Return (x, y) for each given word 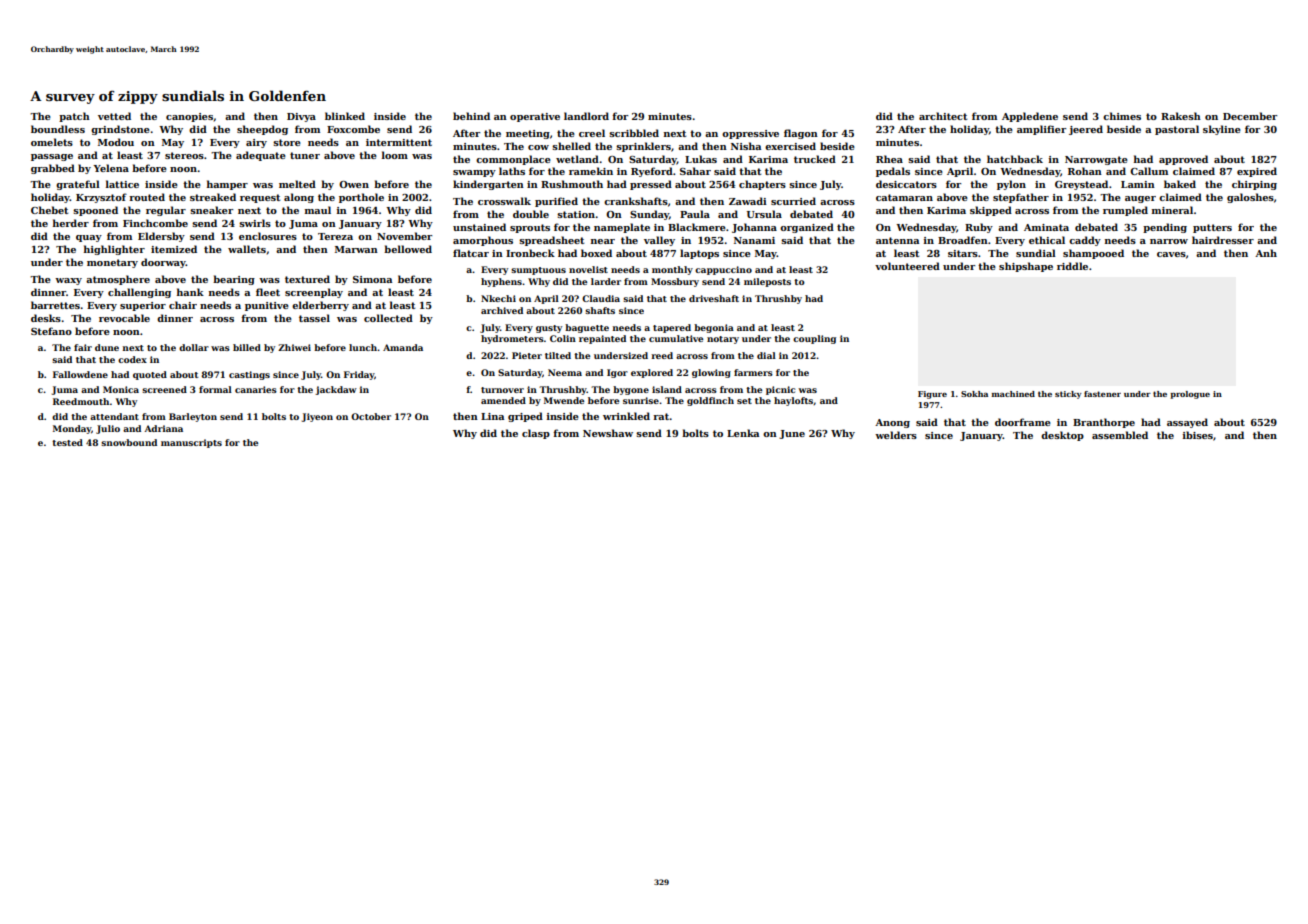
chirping (1254, 185)
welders (896, 435)
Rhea (889, 159)
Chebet (49, 210)
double (531, 214)
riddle (1072, 266)
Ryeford (652, 172)
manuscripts (191, 443)
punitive (267, 306)
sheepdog (262, 130)
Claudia (601, 298)
